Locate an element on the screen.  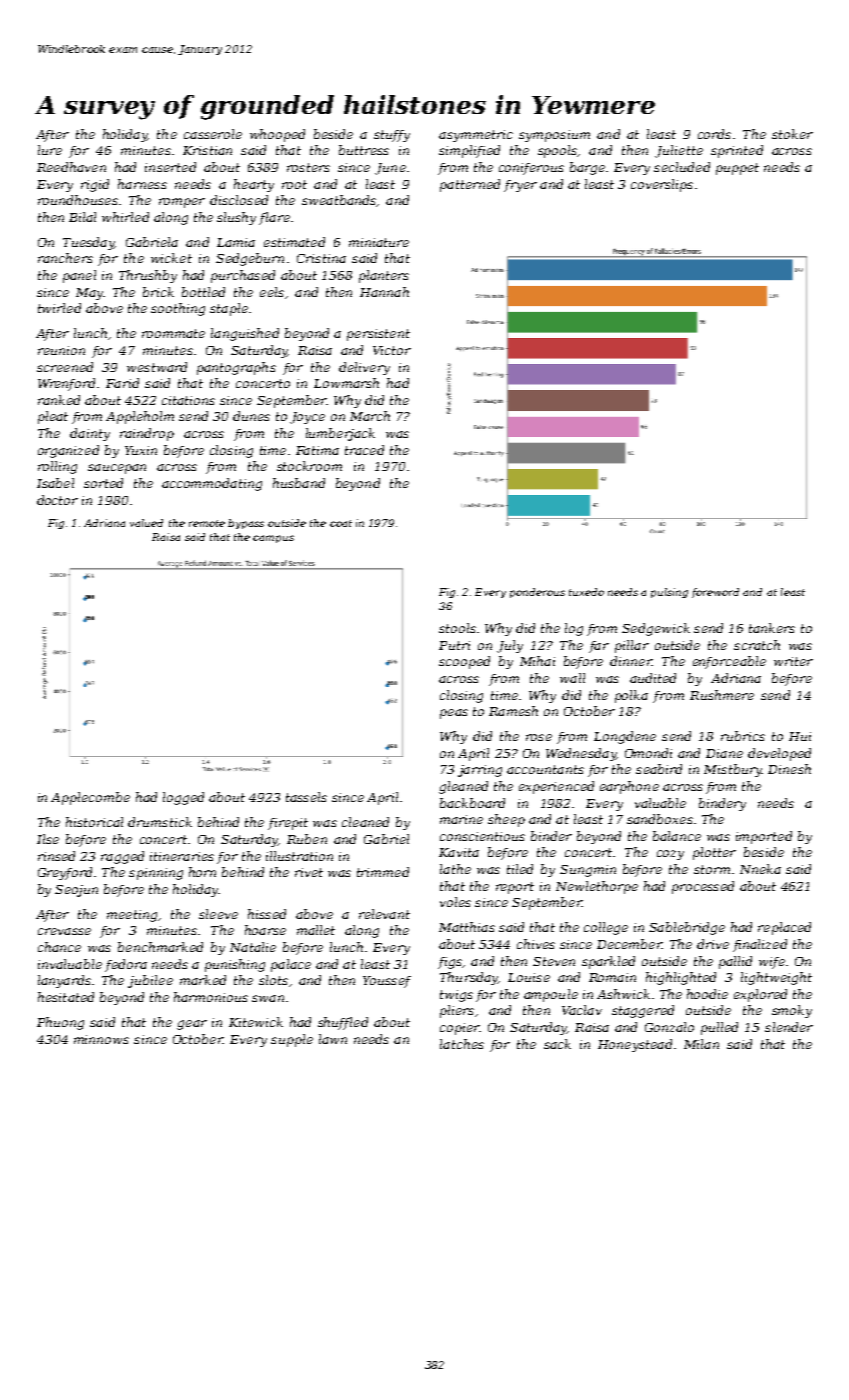
tassels is located at coordinates (306, 797).
